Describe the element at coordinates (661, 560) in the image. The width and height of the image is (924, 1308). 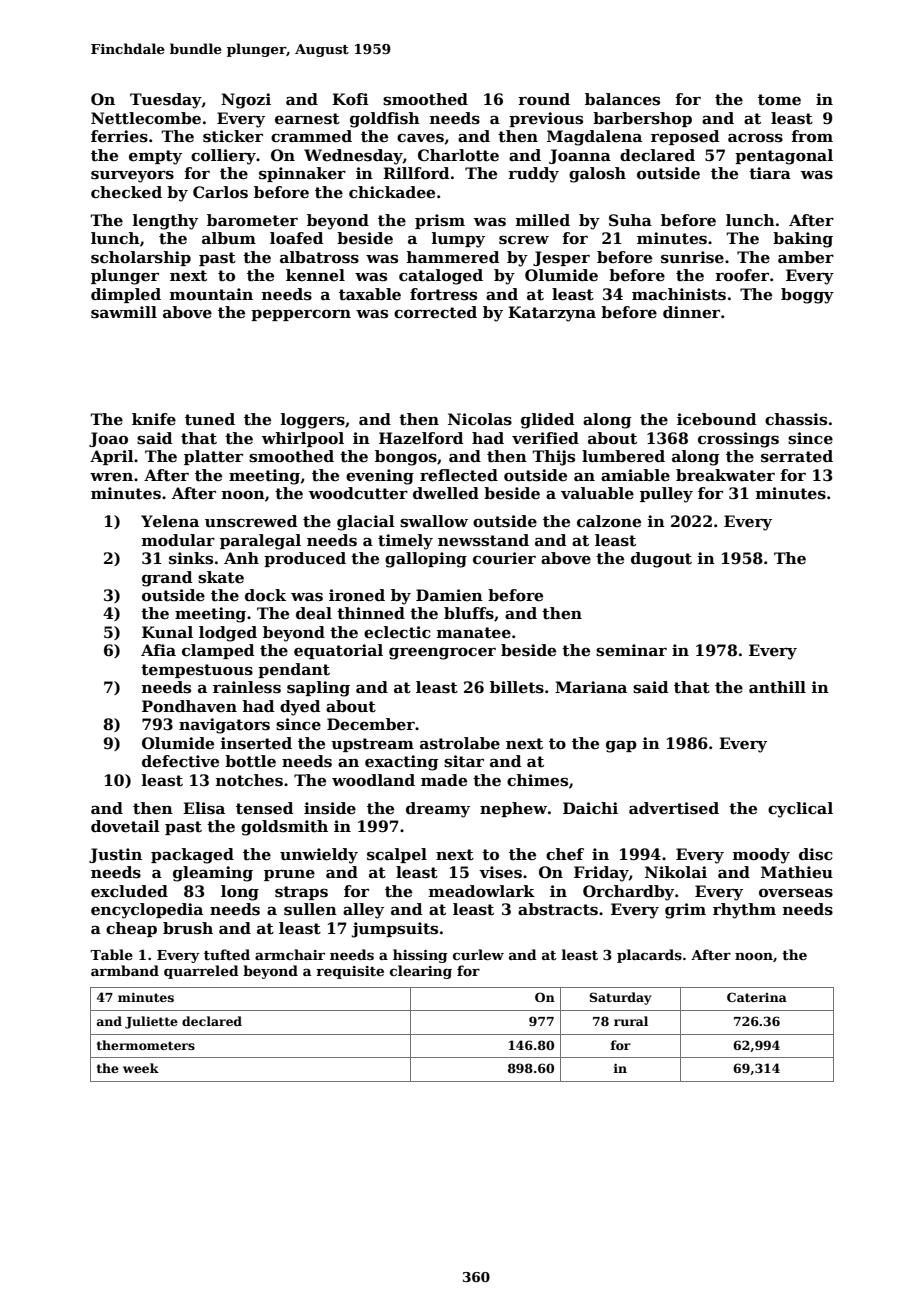
I see `dugout` at that location.
